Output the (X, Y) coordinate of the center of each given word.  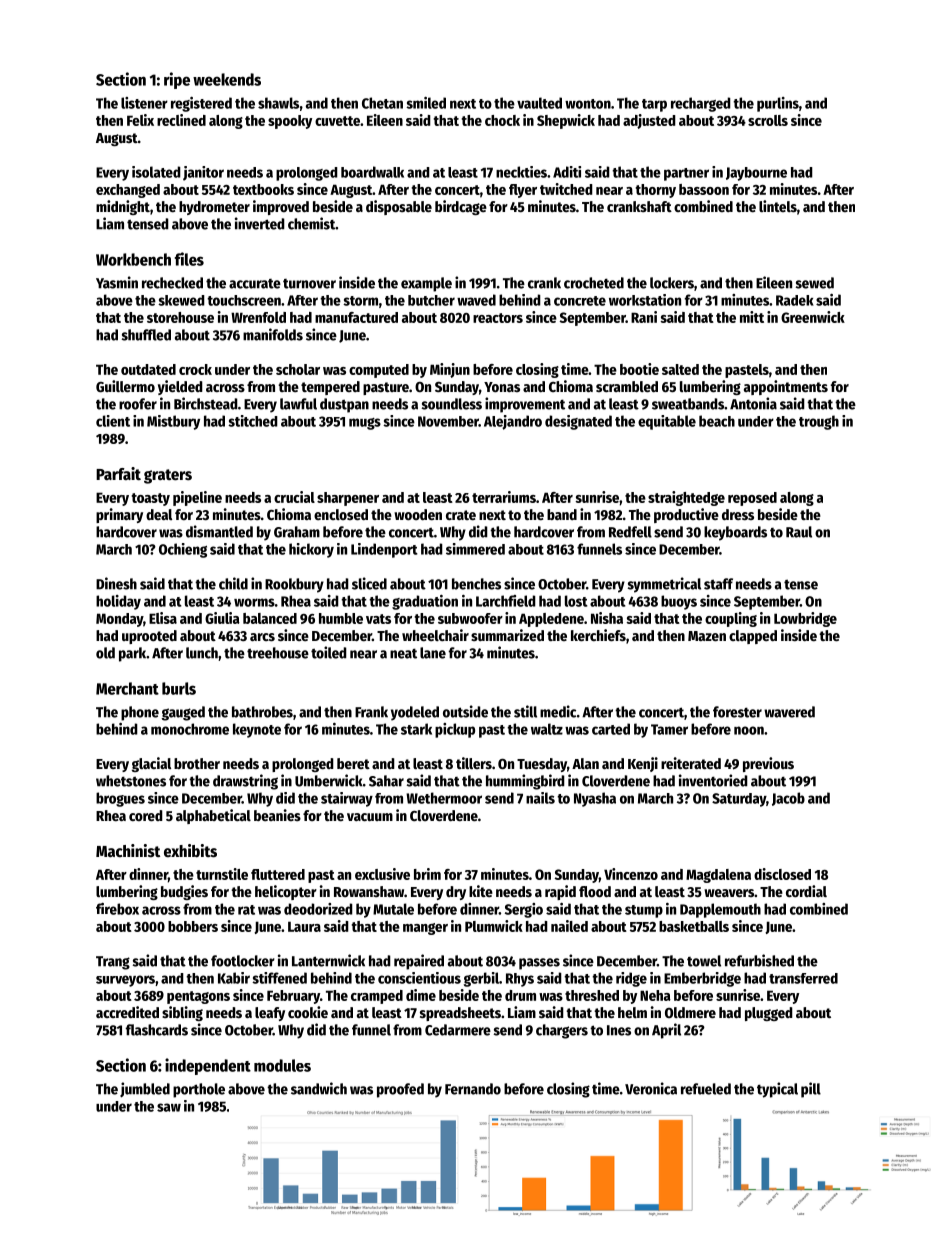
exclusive (382, 874)
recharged (701, 104)
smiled (426, 103)
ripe (177, 80)
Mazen (707, 636)
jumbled (145, 1090)
